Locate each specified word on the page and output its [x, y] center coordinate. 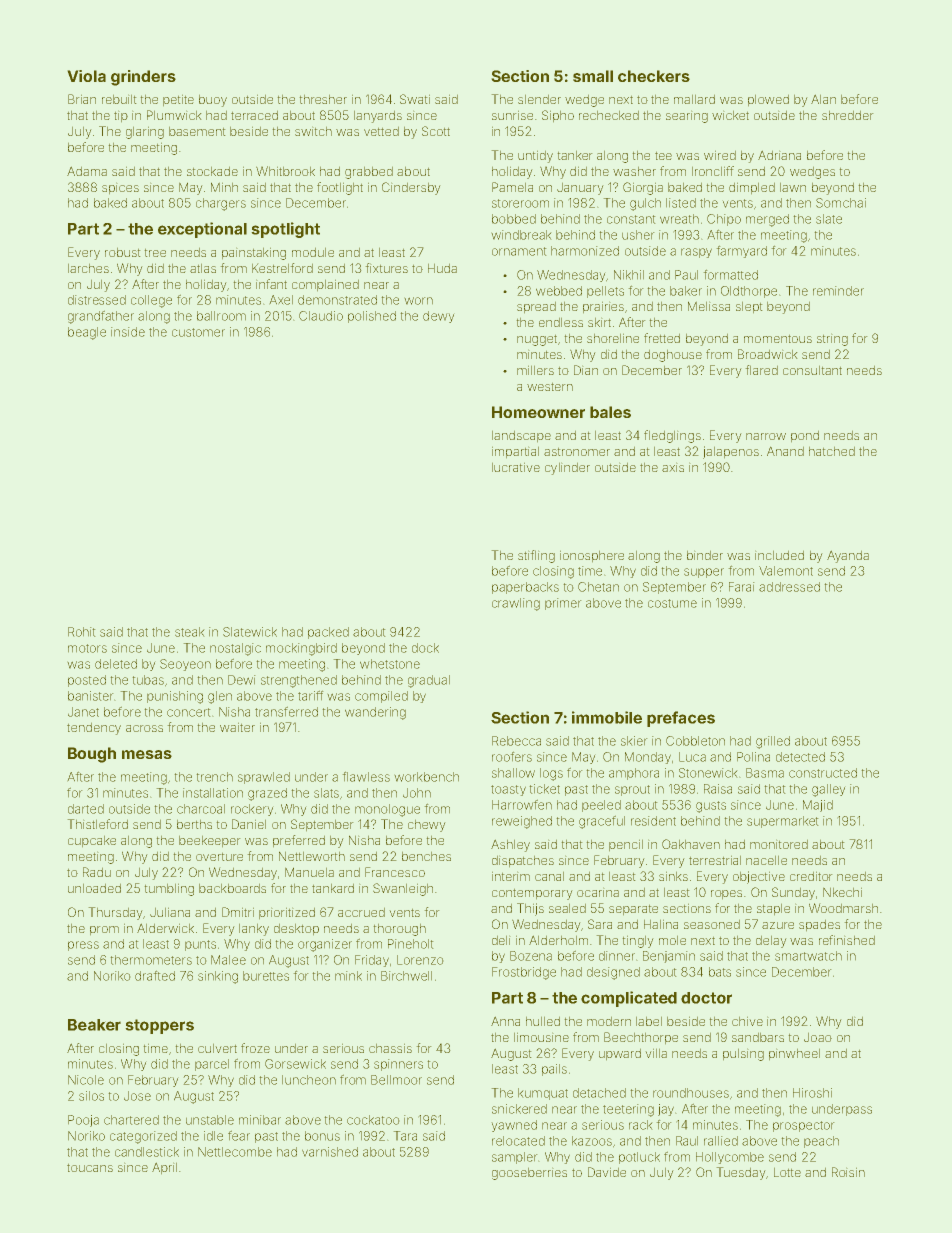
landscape [521, 436]
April [164, 1168]
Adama [87, 171]
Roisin [848, 1172]
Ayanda [848, 557]
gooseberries [529, 1174]
